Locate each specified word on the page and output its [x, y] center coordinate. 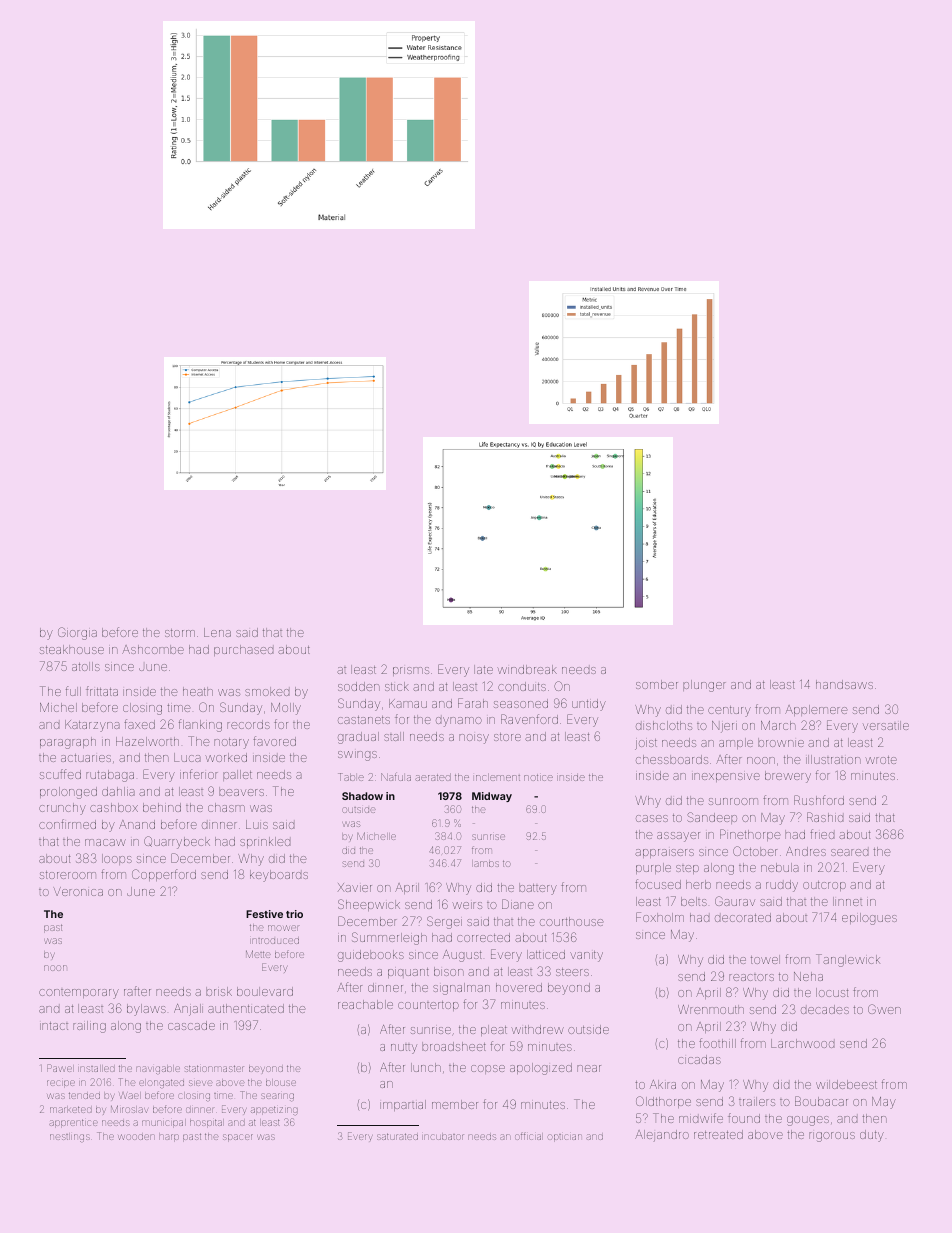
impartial [403, 1105]
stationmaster [214, 1068]
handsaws [844, 684]
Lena [217, 632]
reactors [751, 977]
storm [180, 633]
